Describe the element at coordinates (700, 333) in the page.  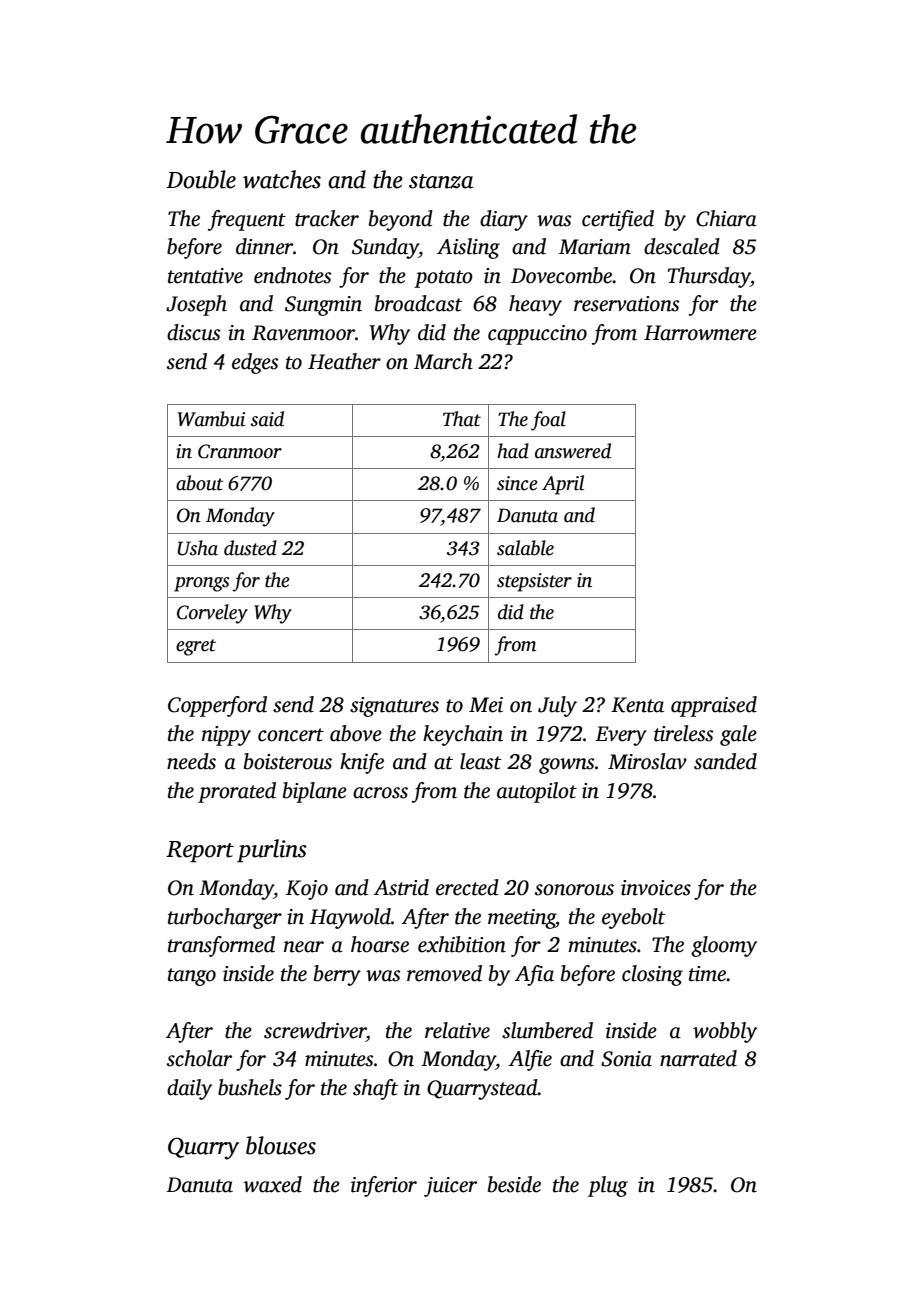
I see `Harrowmere` at that location.
